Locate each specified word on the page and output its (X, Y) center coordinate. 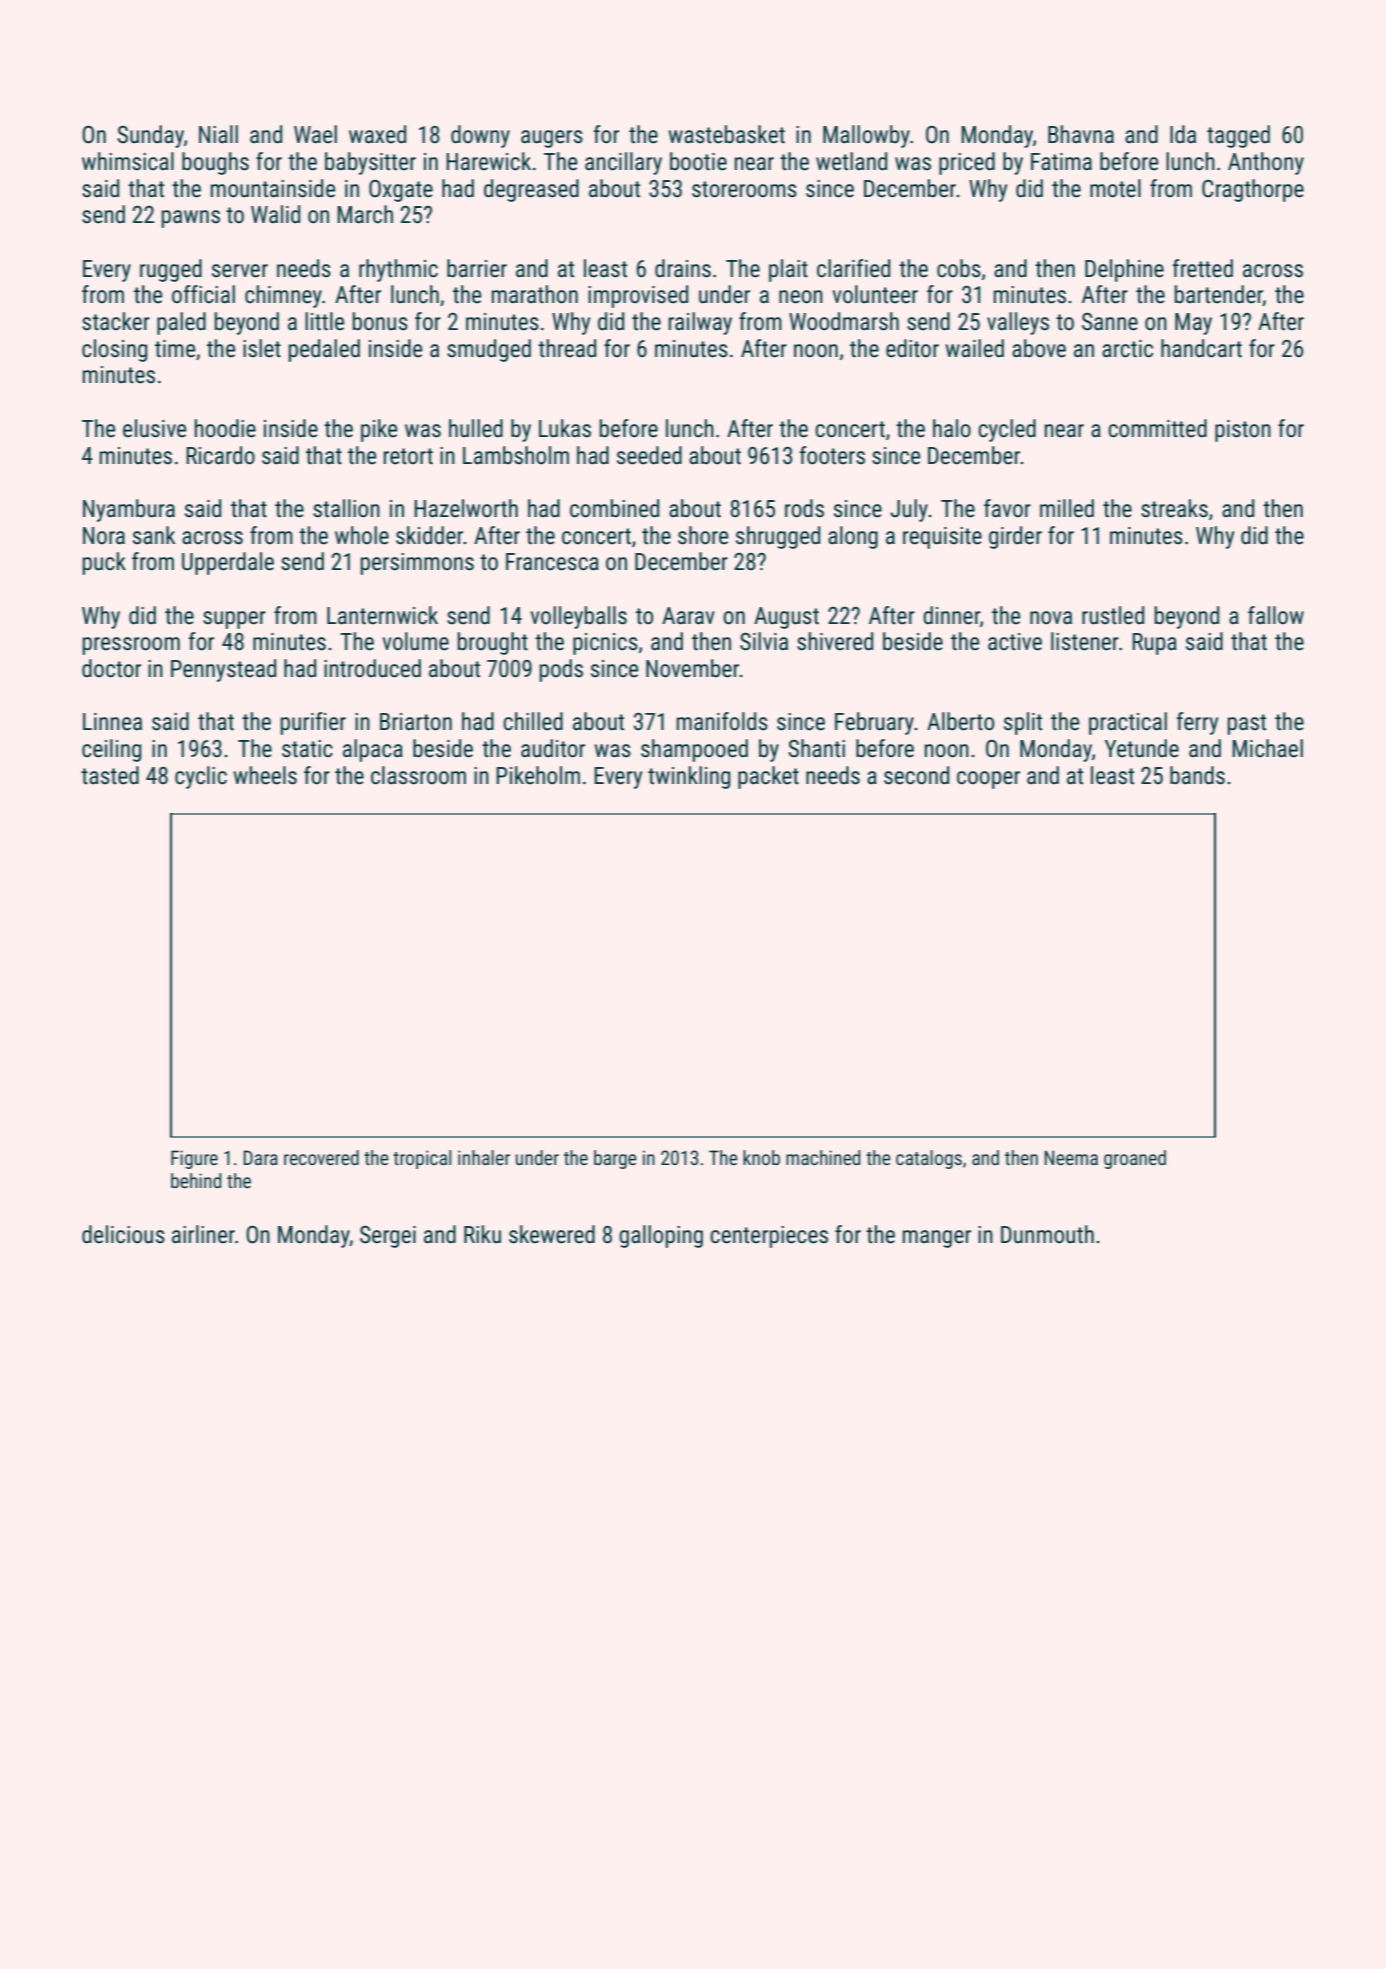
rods (804, 508)
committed (1157, 428)
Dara (261, 1157)
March (365, 214)
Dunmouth (1047, 1234)
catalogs (929, 1159)
